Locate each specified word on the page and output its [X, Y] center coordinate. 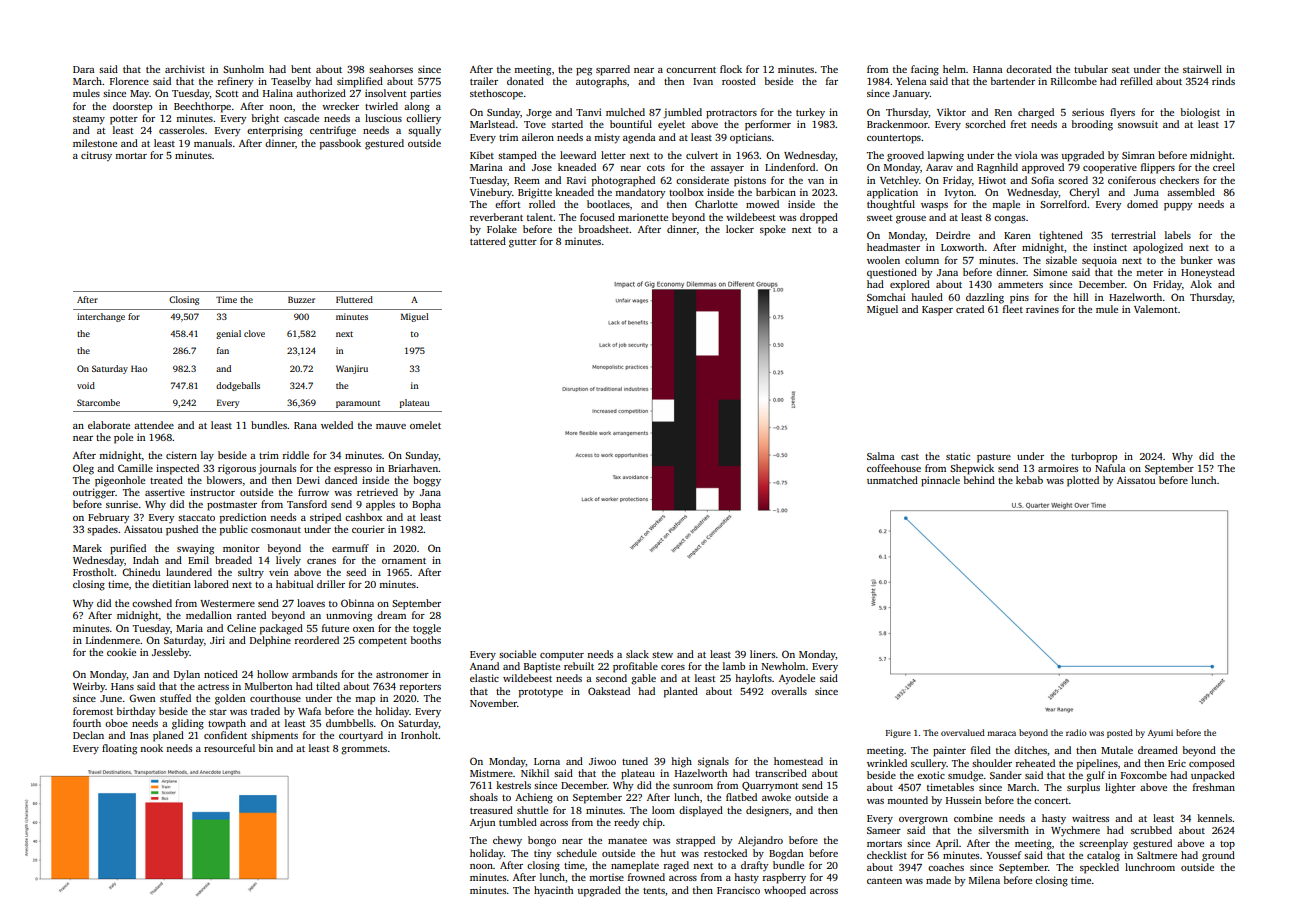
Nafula [1110, 468]
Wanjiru [352, 369]
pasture [994, 458]
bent [301, 69]
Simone [1050, 272]
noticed [221, 674]
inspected [177, 469]
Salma [881, 456]
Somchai [886, 297]
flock [731, 69]
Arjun [482, 823]
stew [662, 655]
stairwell [1202, 69]
